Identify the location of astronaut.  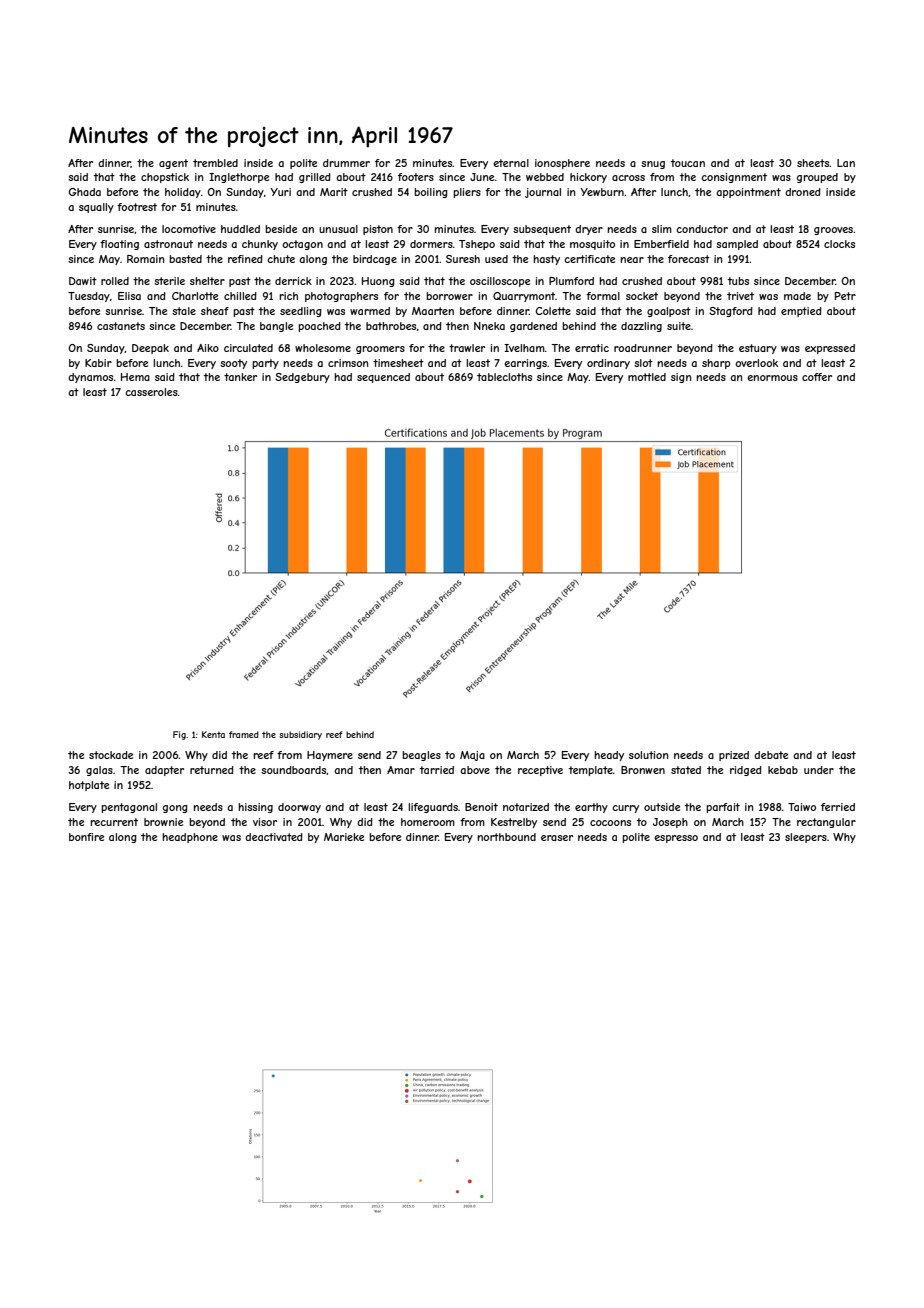
(168, 244).
